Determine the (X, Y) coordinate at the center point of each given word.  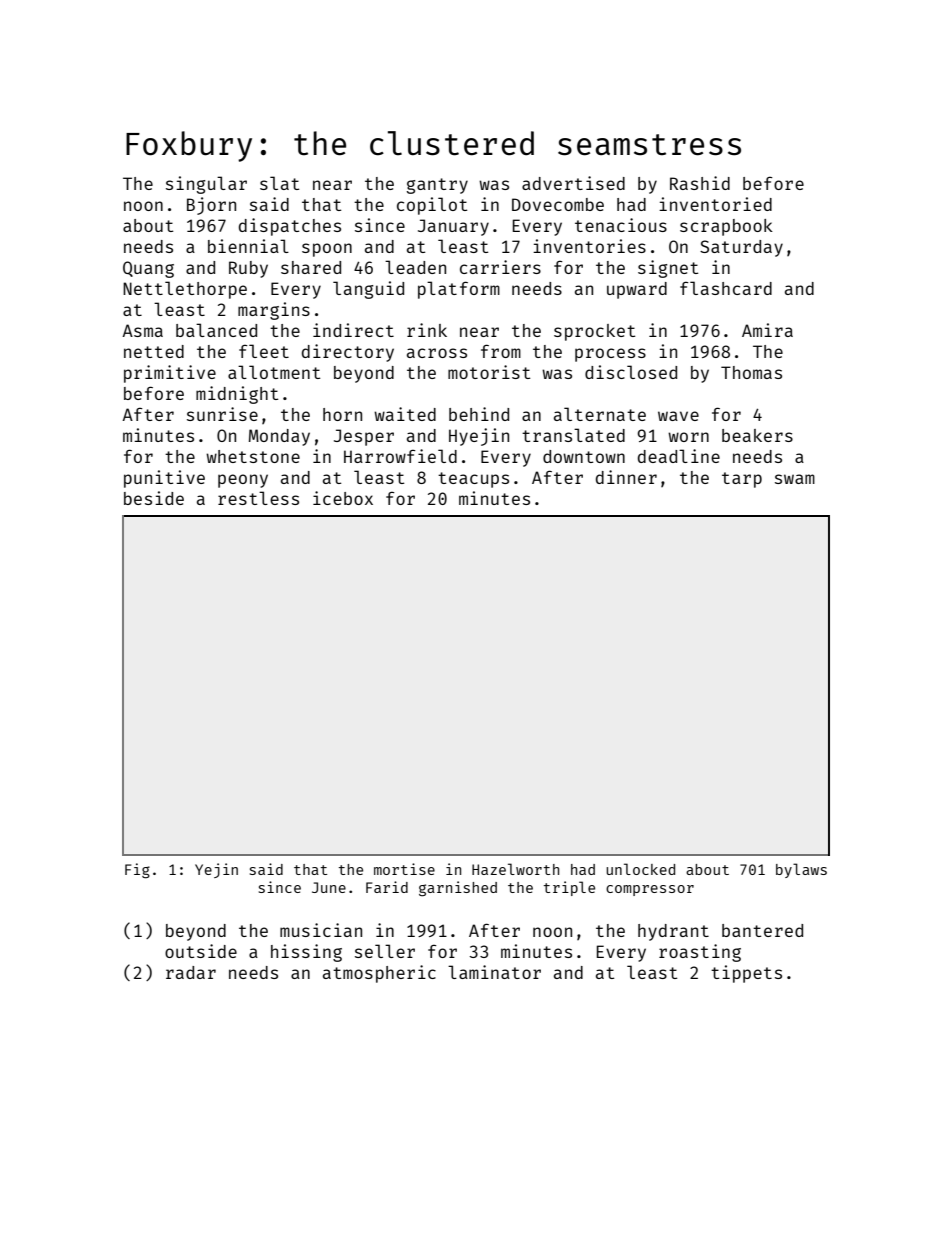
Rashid (700, 183)
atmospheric (379, 974)
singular (206, 185)
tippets (746, 974)
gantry (437, 186)
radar (191, 972)
